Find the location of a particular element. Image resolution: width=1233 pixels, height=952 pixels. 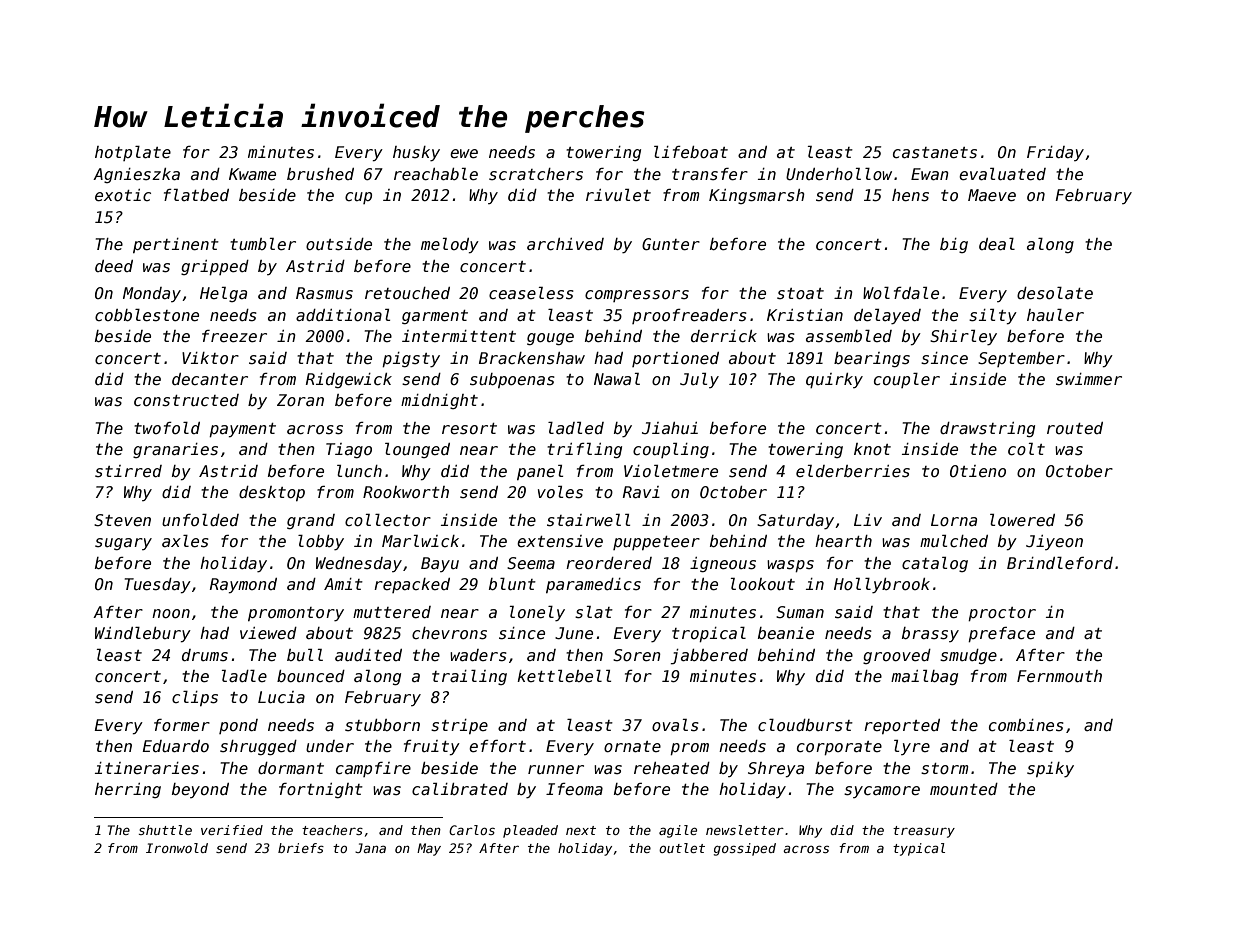

campfire is located at coordinates (373, 769).
